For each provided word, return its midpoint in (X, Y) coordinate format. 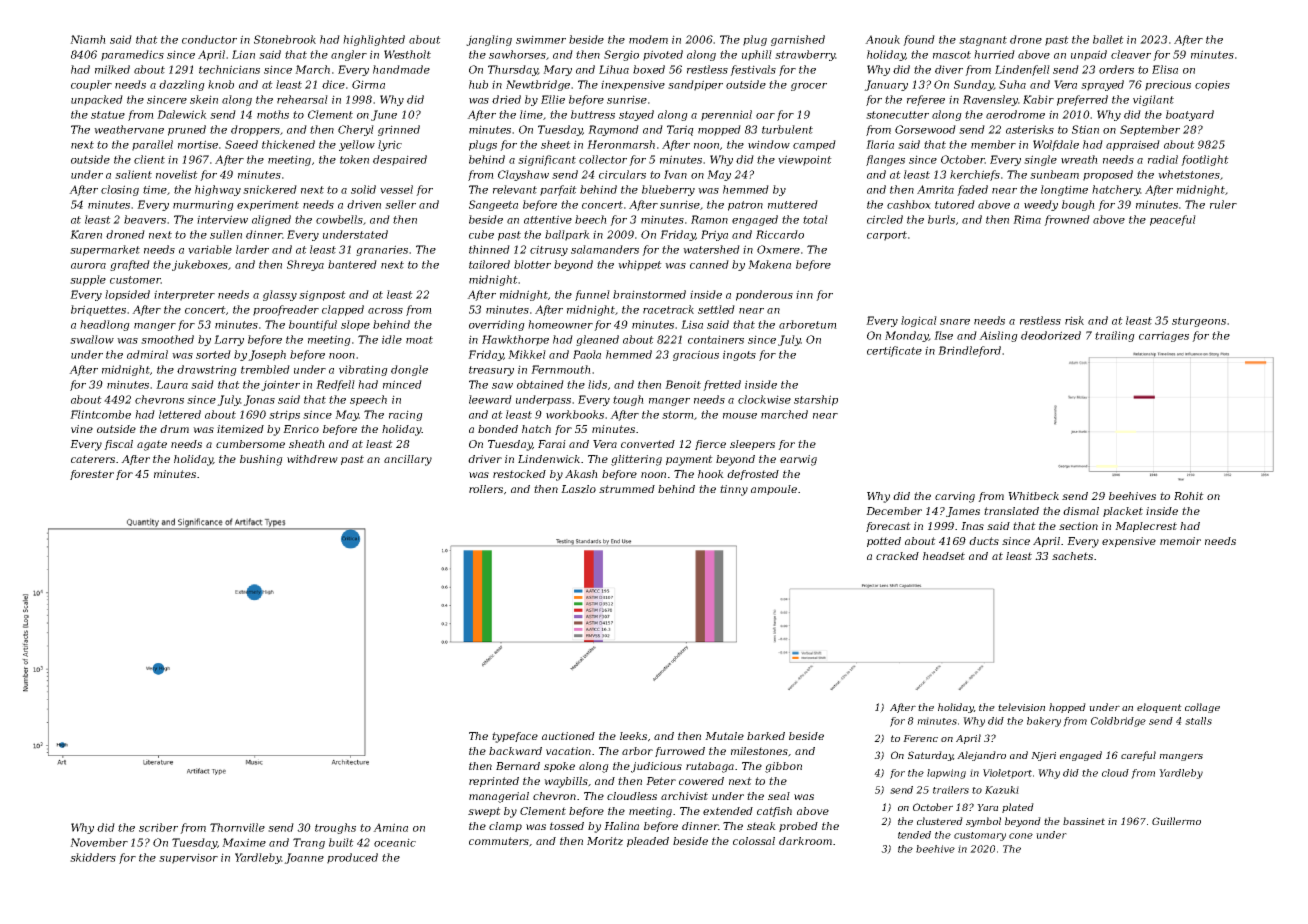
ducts (984, 541)
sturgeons (1199, 322)
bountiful (313, 325)
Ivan (675, 174)
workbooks (575, 414)
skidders (93, 857)
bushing (261, 460)
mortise (198, 144)
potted (884, 542)
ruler (1223, 204)
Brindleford (969, 351)
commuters (499, 841)
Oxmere (778, 249)
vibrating (363, 370)
